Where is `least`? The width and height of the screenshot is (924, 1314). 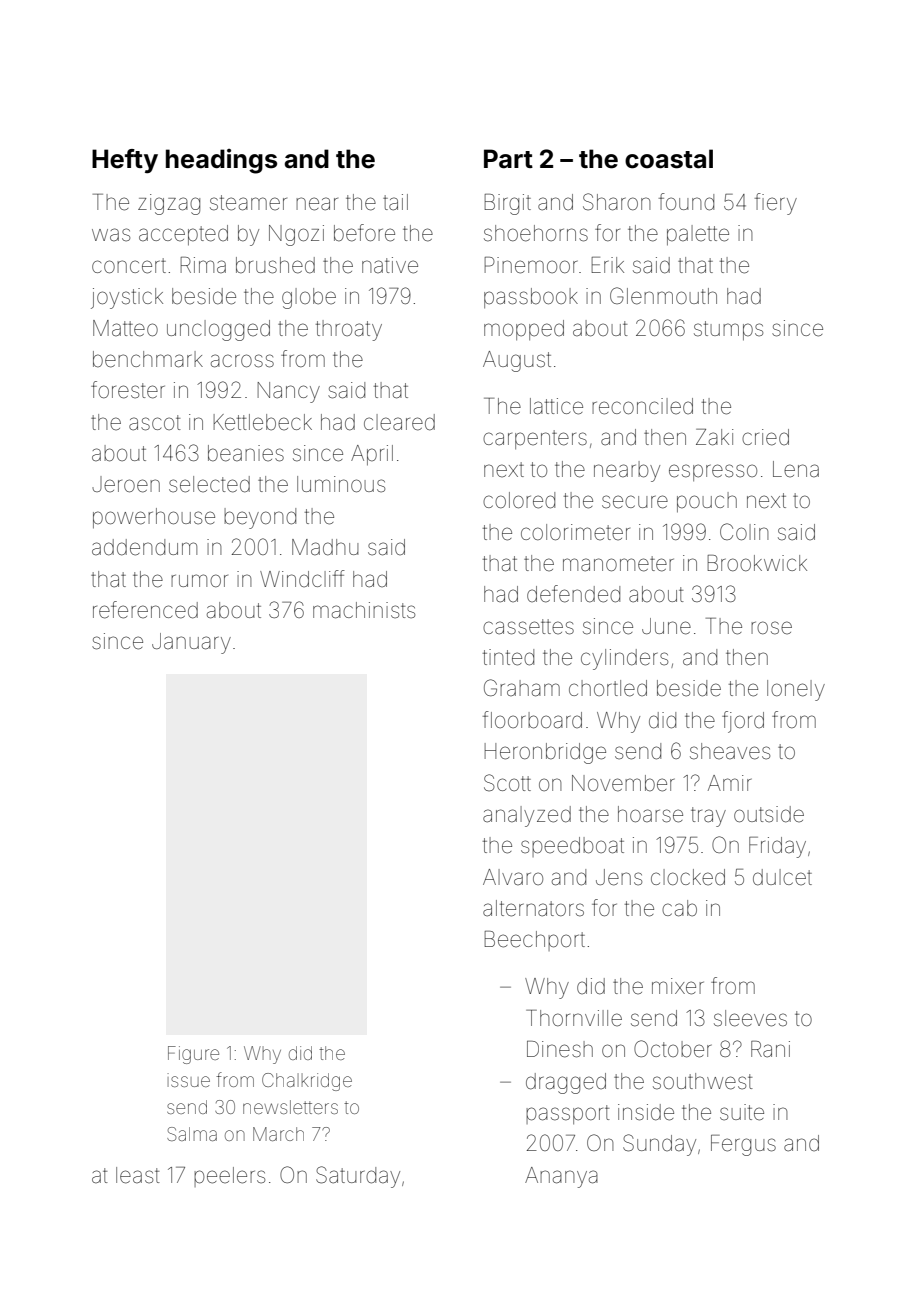 least is located at coordinates (138, 1175).
